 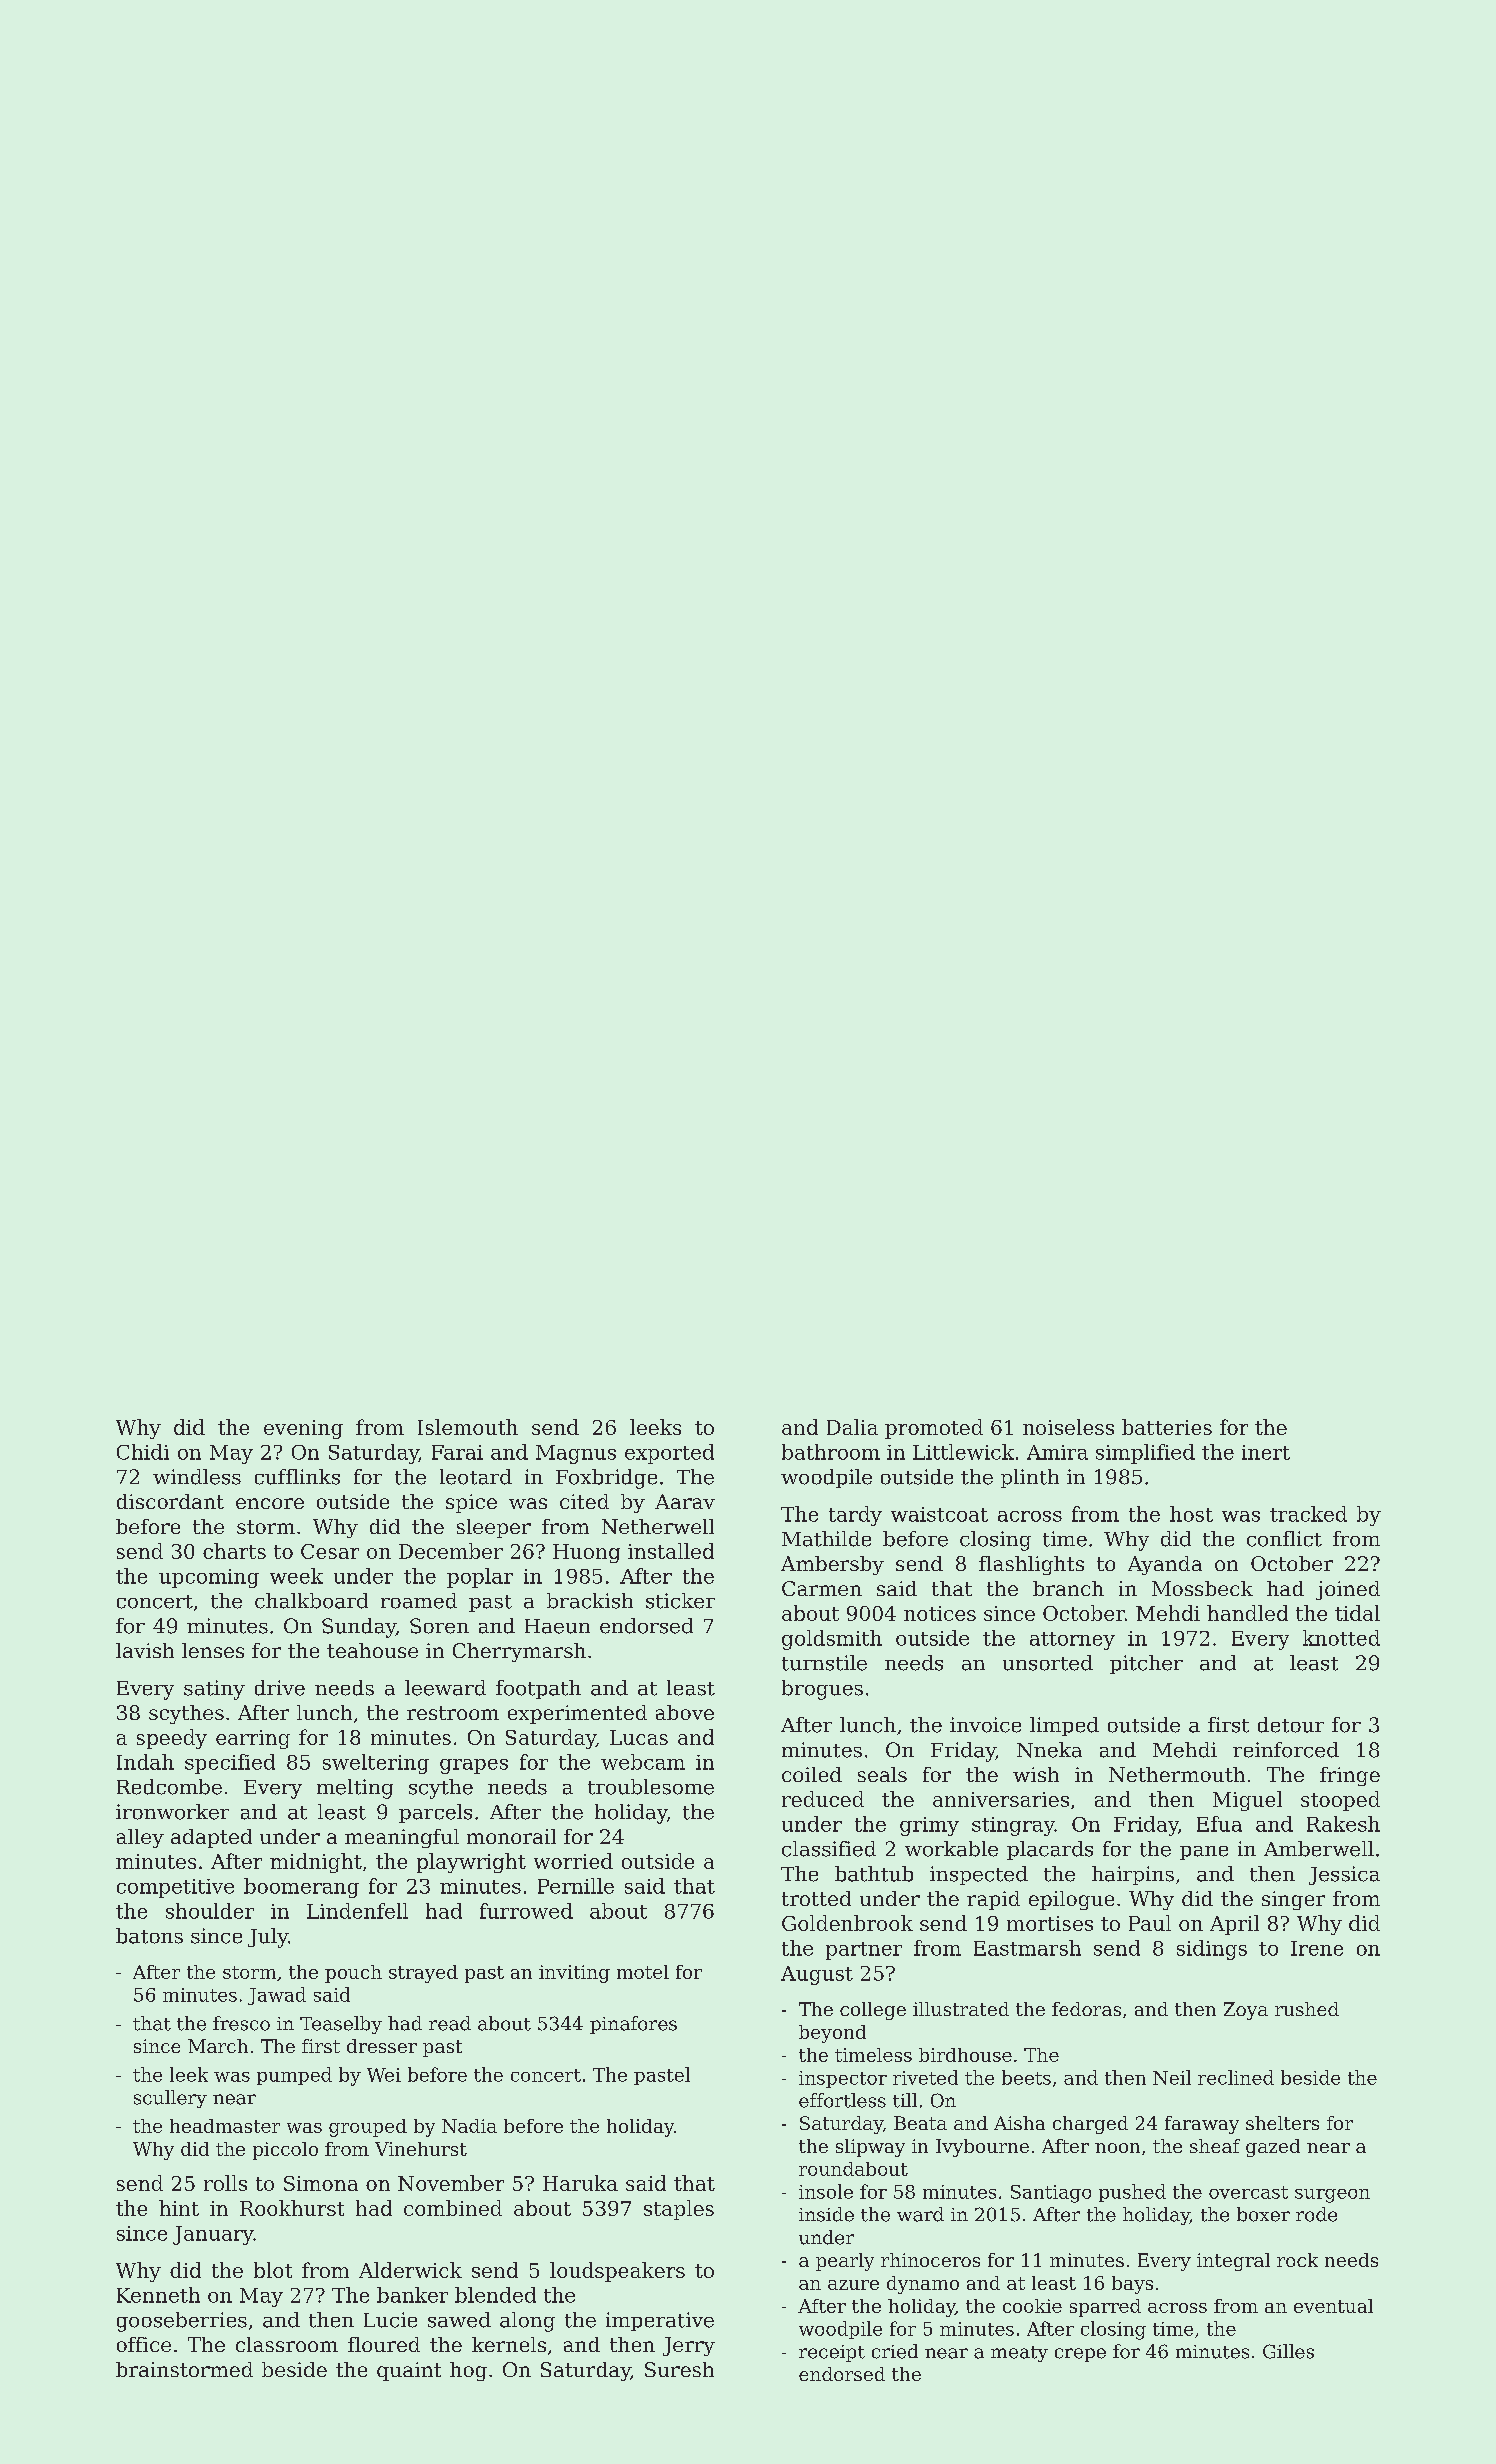 I want to click on handled, so click(x=1247, y=1613).
